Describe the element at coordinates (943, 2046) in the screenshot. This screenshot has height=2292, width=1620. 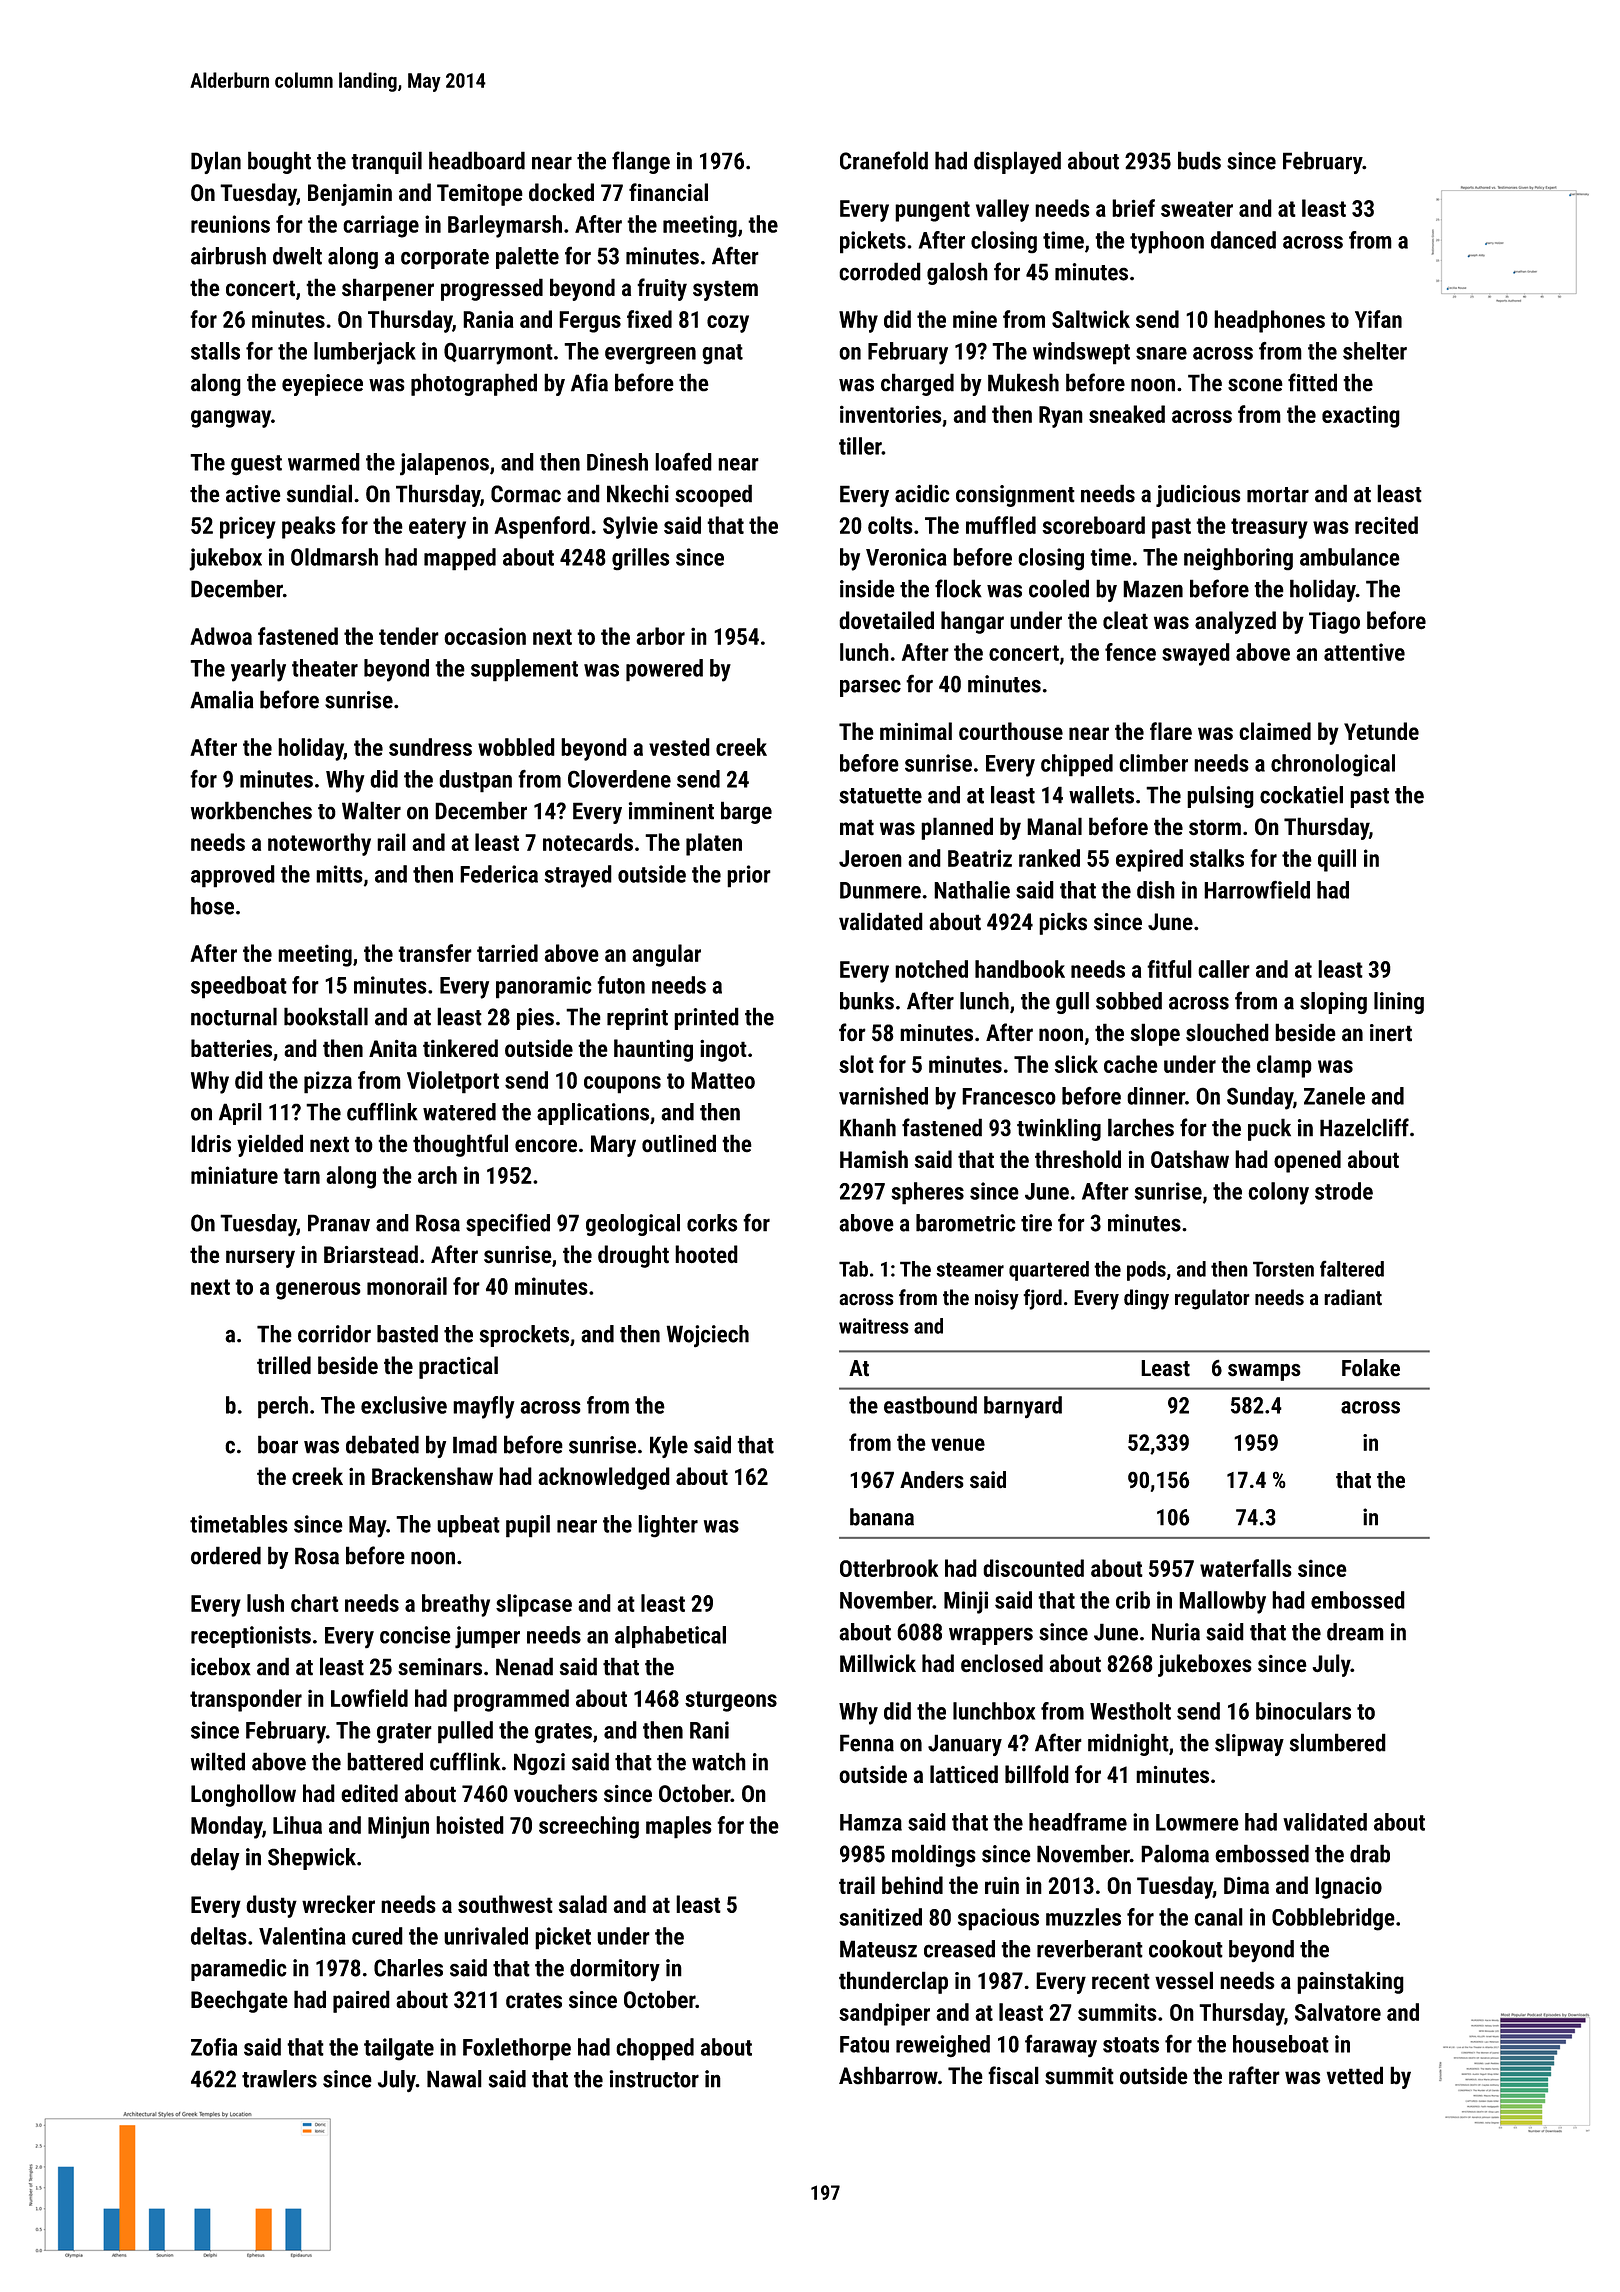
I see `reweighed` at that location.
